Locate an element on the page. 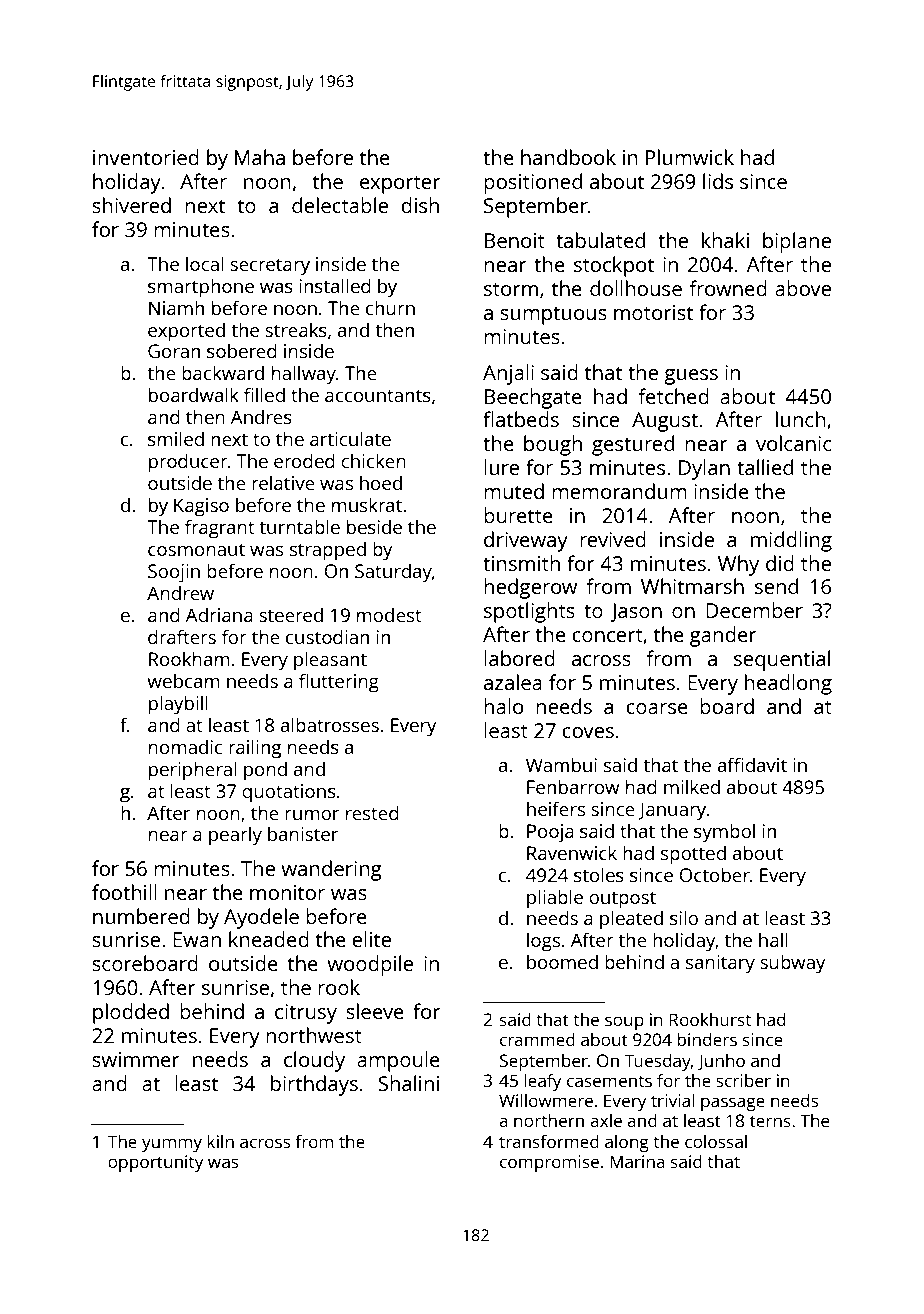  Plumwick is located at coordinates (690, 157).
